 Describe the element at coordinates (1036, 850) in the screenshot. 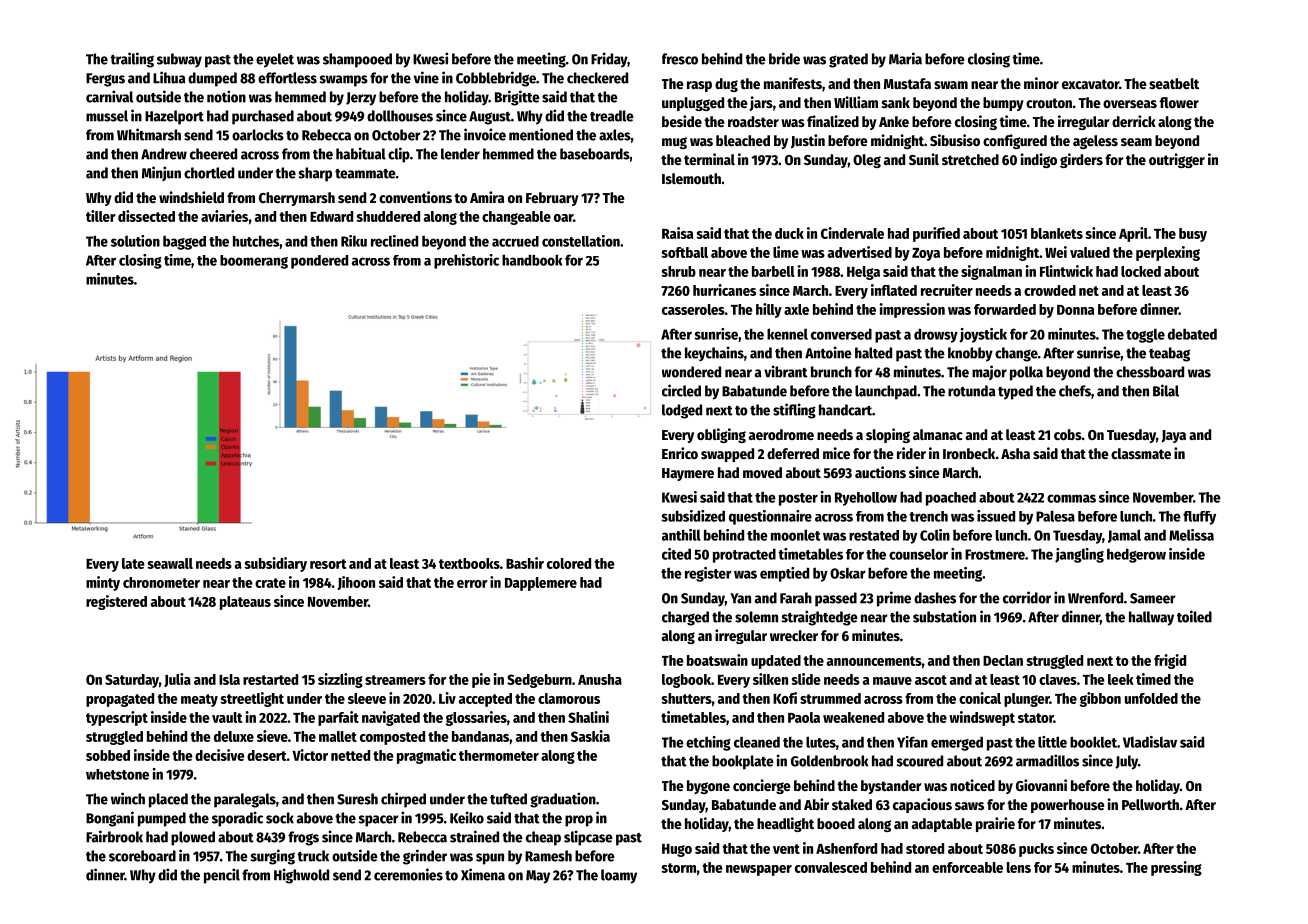

I see `pucks` at that location.
